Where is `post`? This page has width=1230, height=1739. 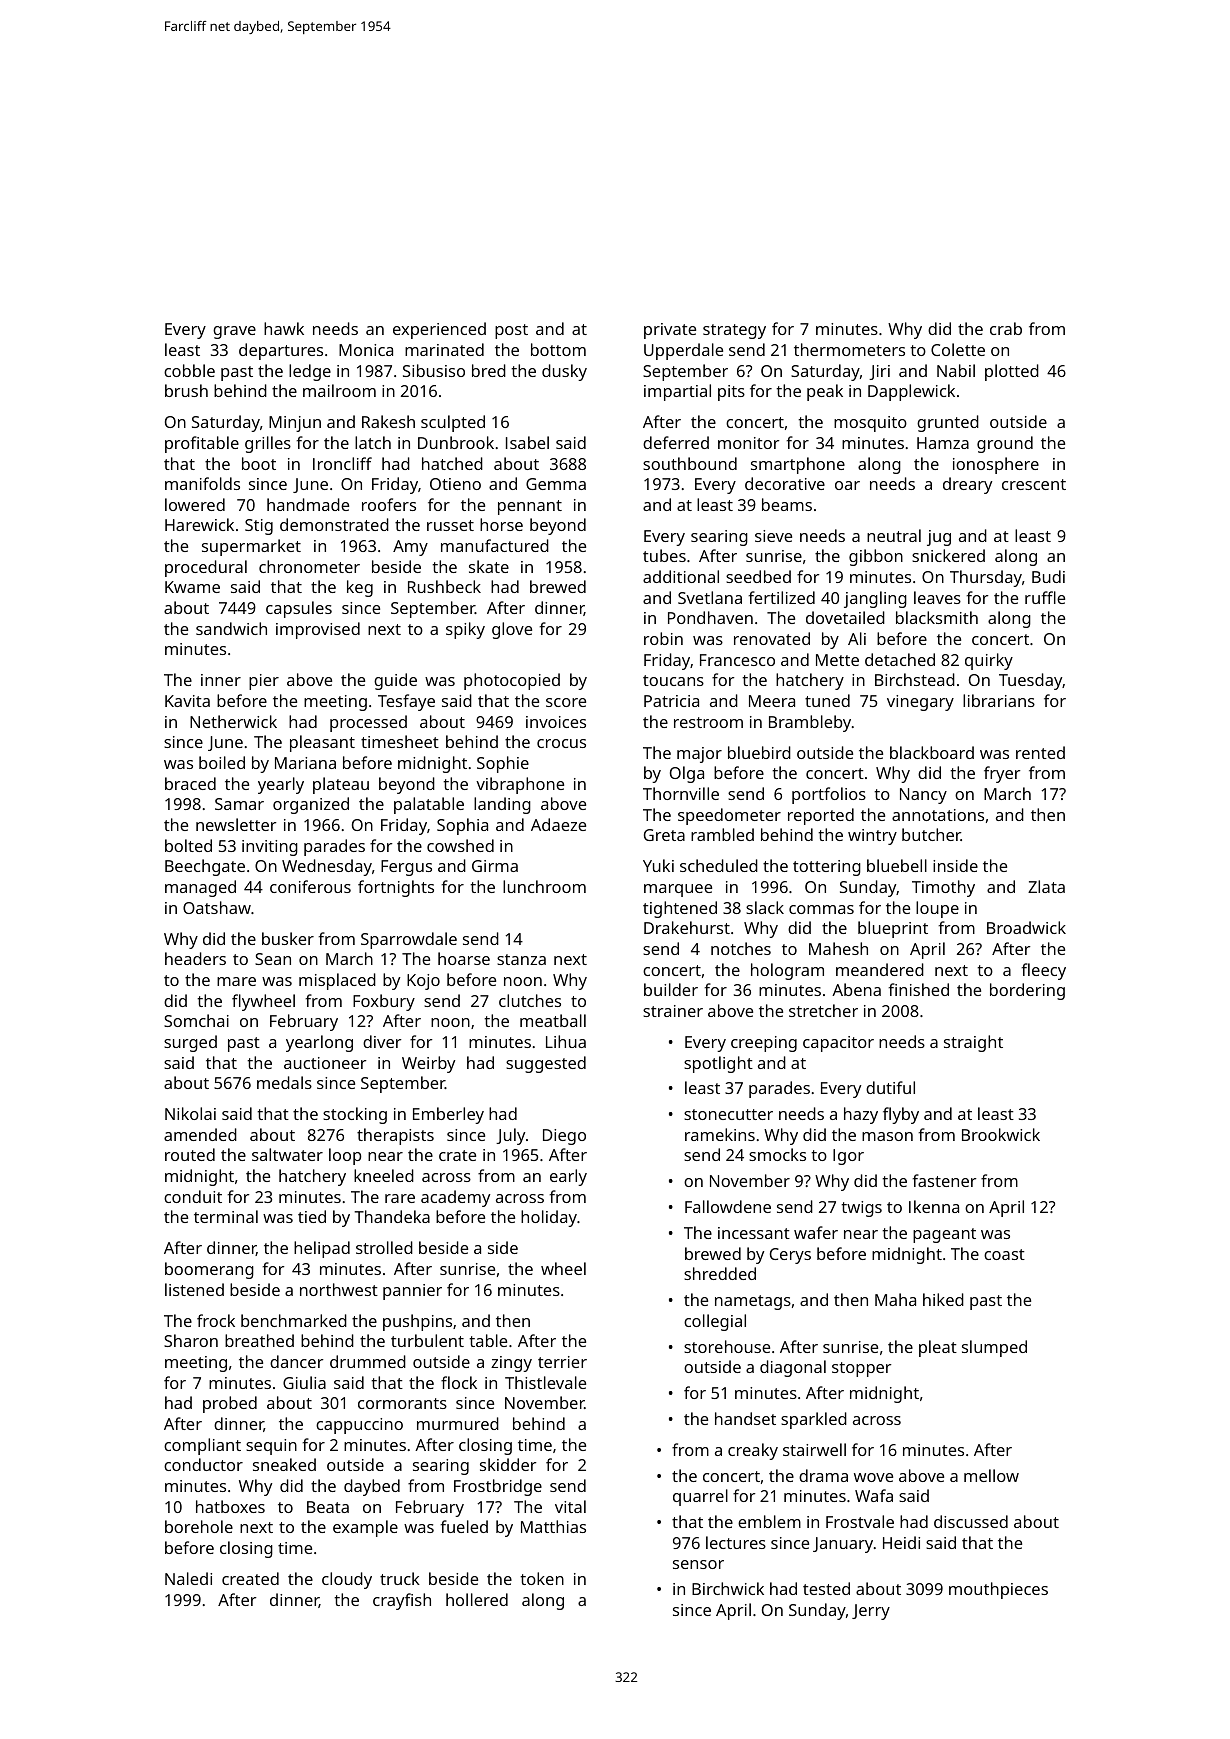 post is located at coordinates (511, 331).
